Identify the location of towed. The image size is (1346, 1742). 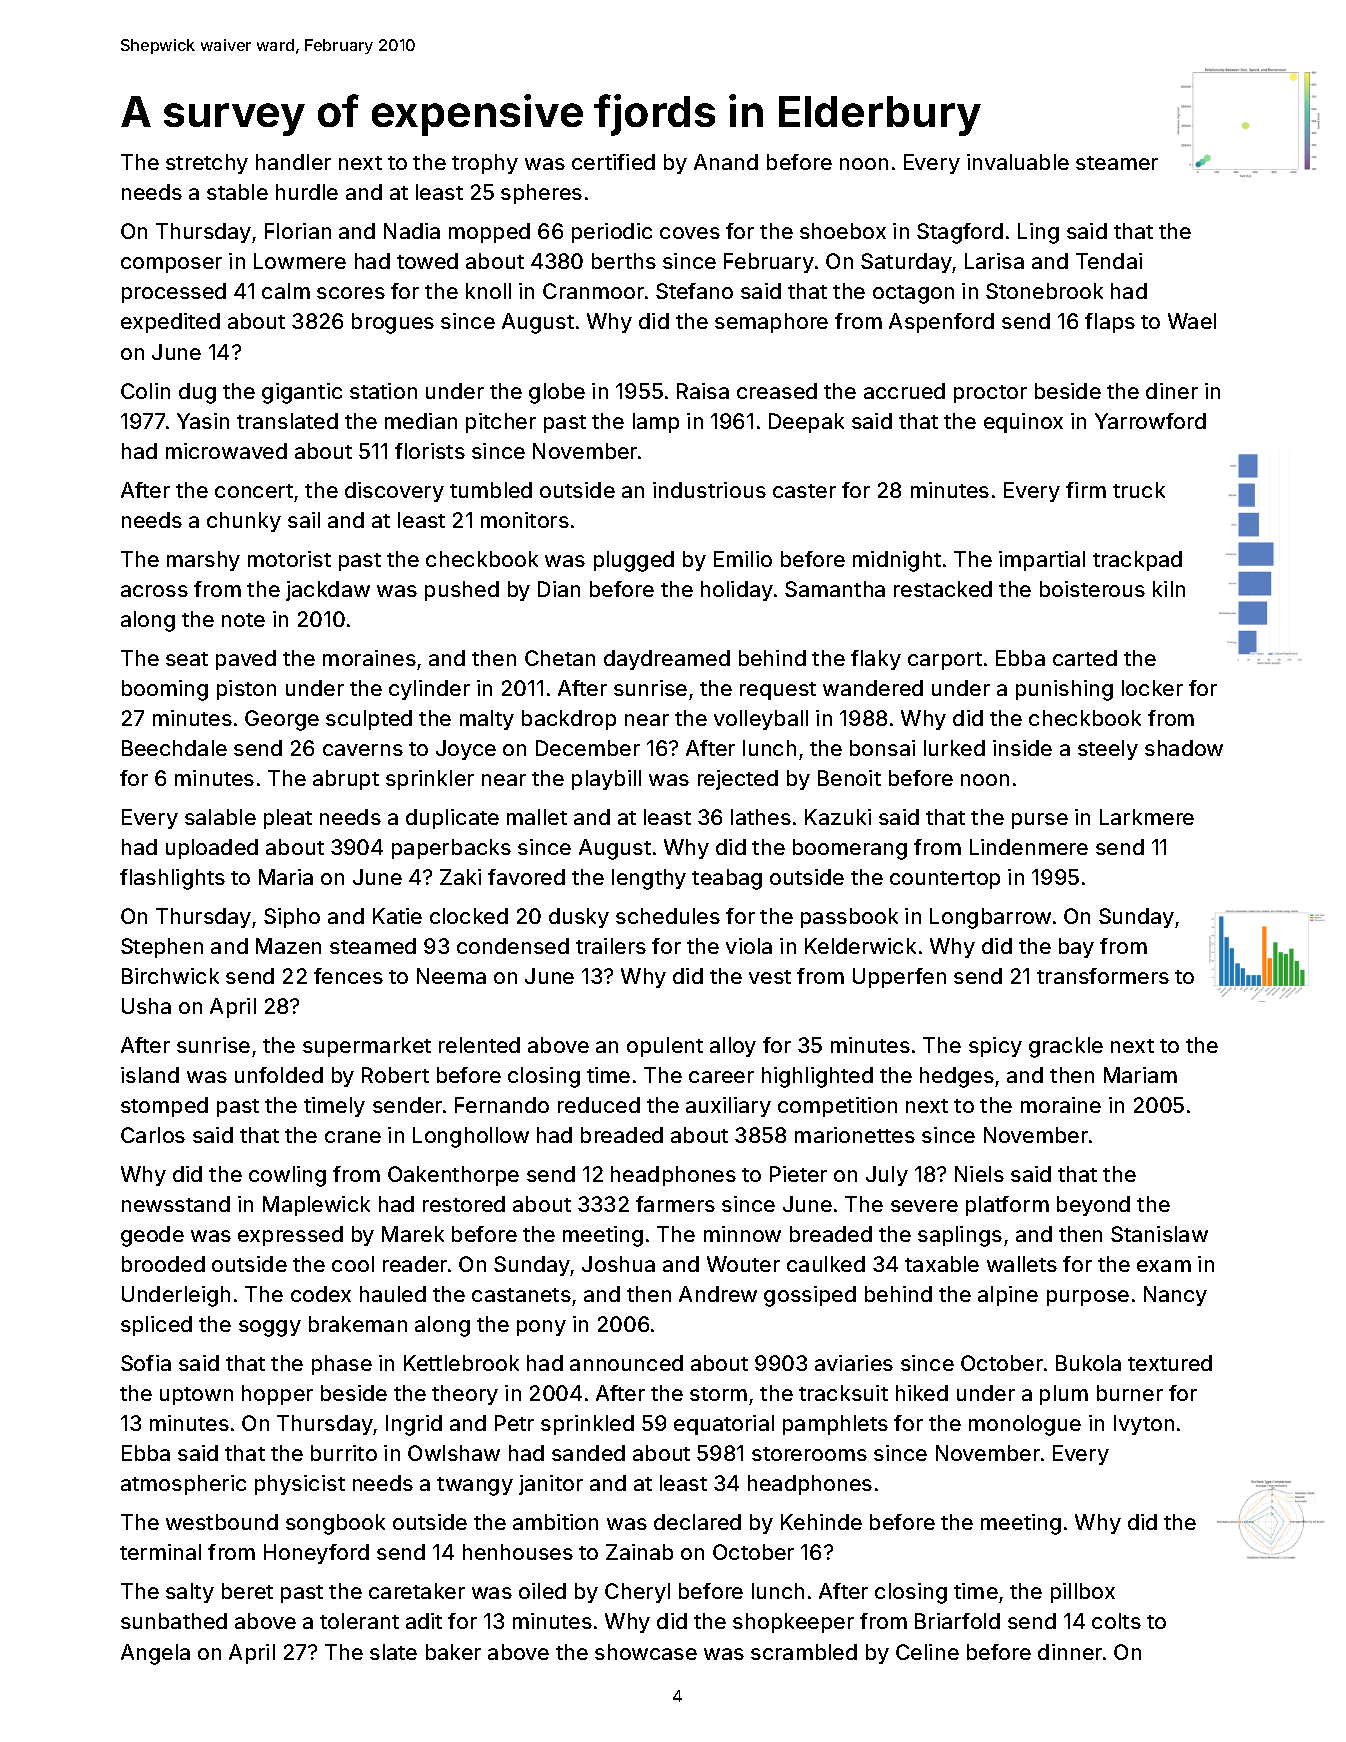
(427, 261).
